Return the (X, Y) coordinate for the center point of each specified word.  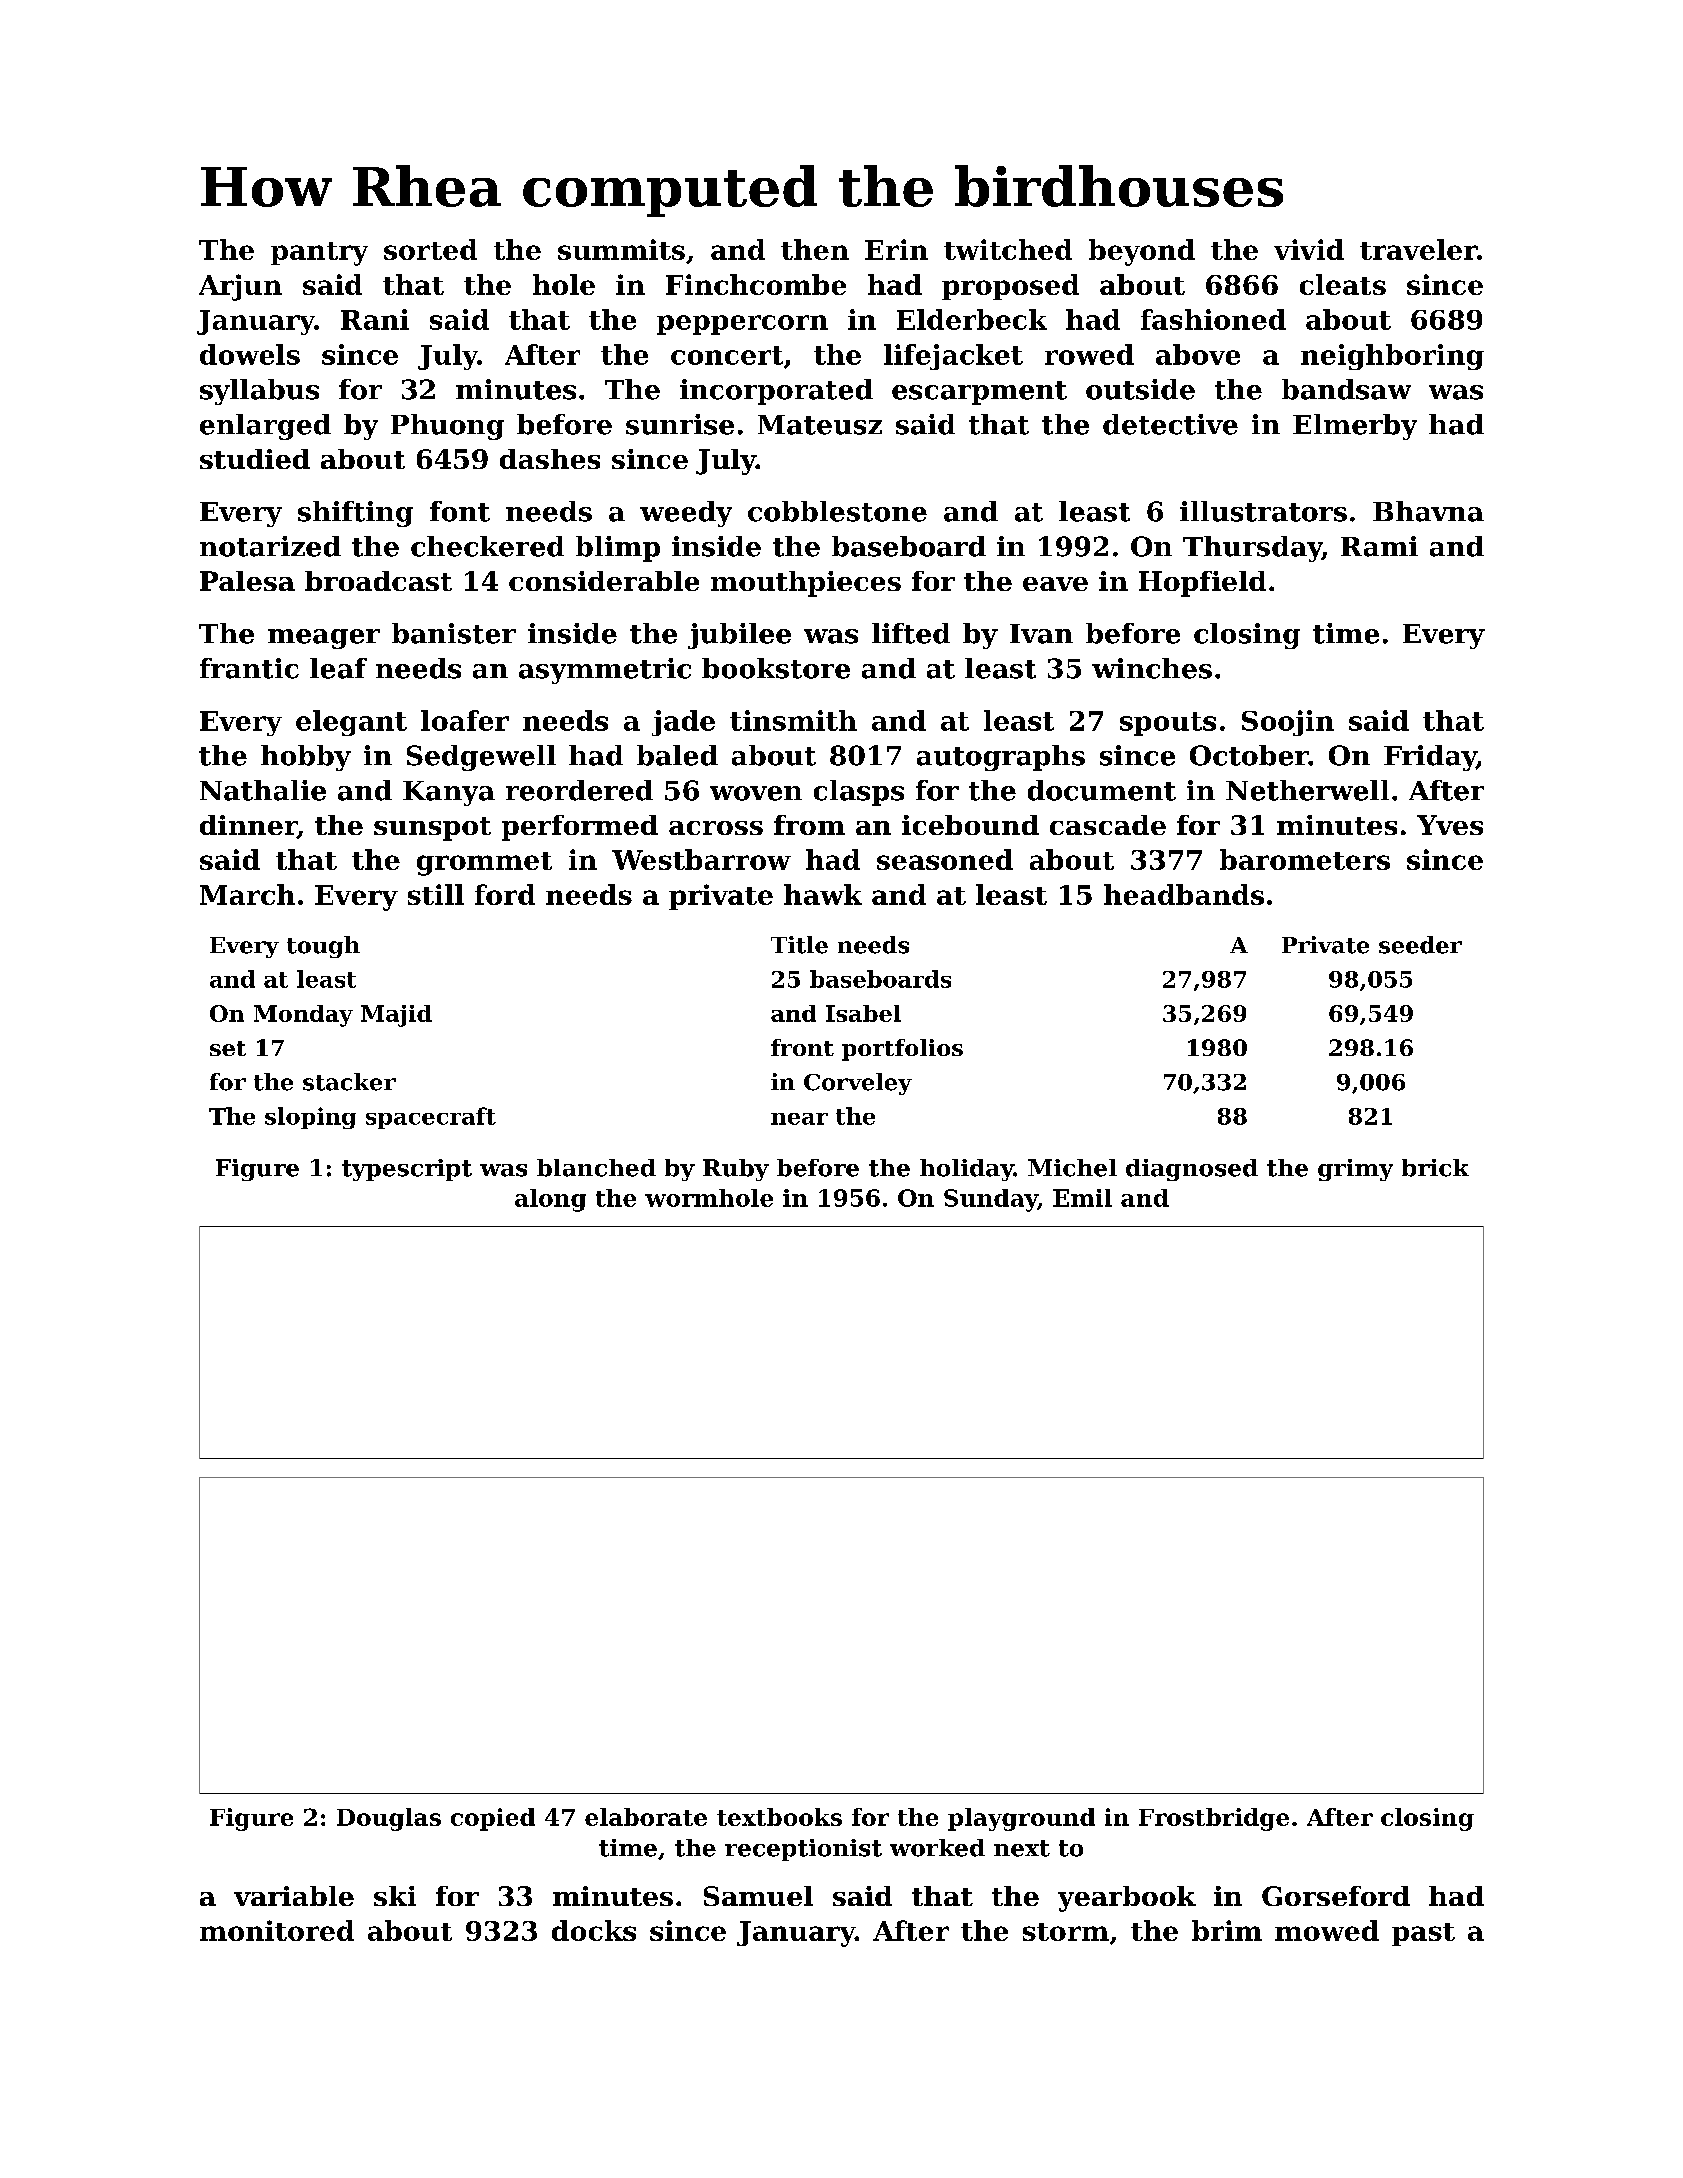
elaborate (646, 1817)
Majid (396, 1016)
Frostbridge (1214, 1819)
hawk (823, 894)
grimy (1355, 1170)
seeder (1420, 945)
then (815, 249)
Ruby (736, 1170)
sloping (310, 1118)
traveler (1418, 249)
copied (493, 1819)
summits (621, 249)
